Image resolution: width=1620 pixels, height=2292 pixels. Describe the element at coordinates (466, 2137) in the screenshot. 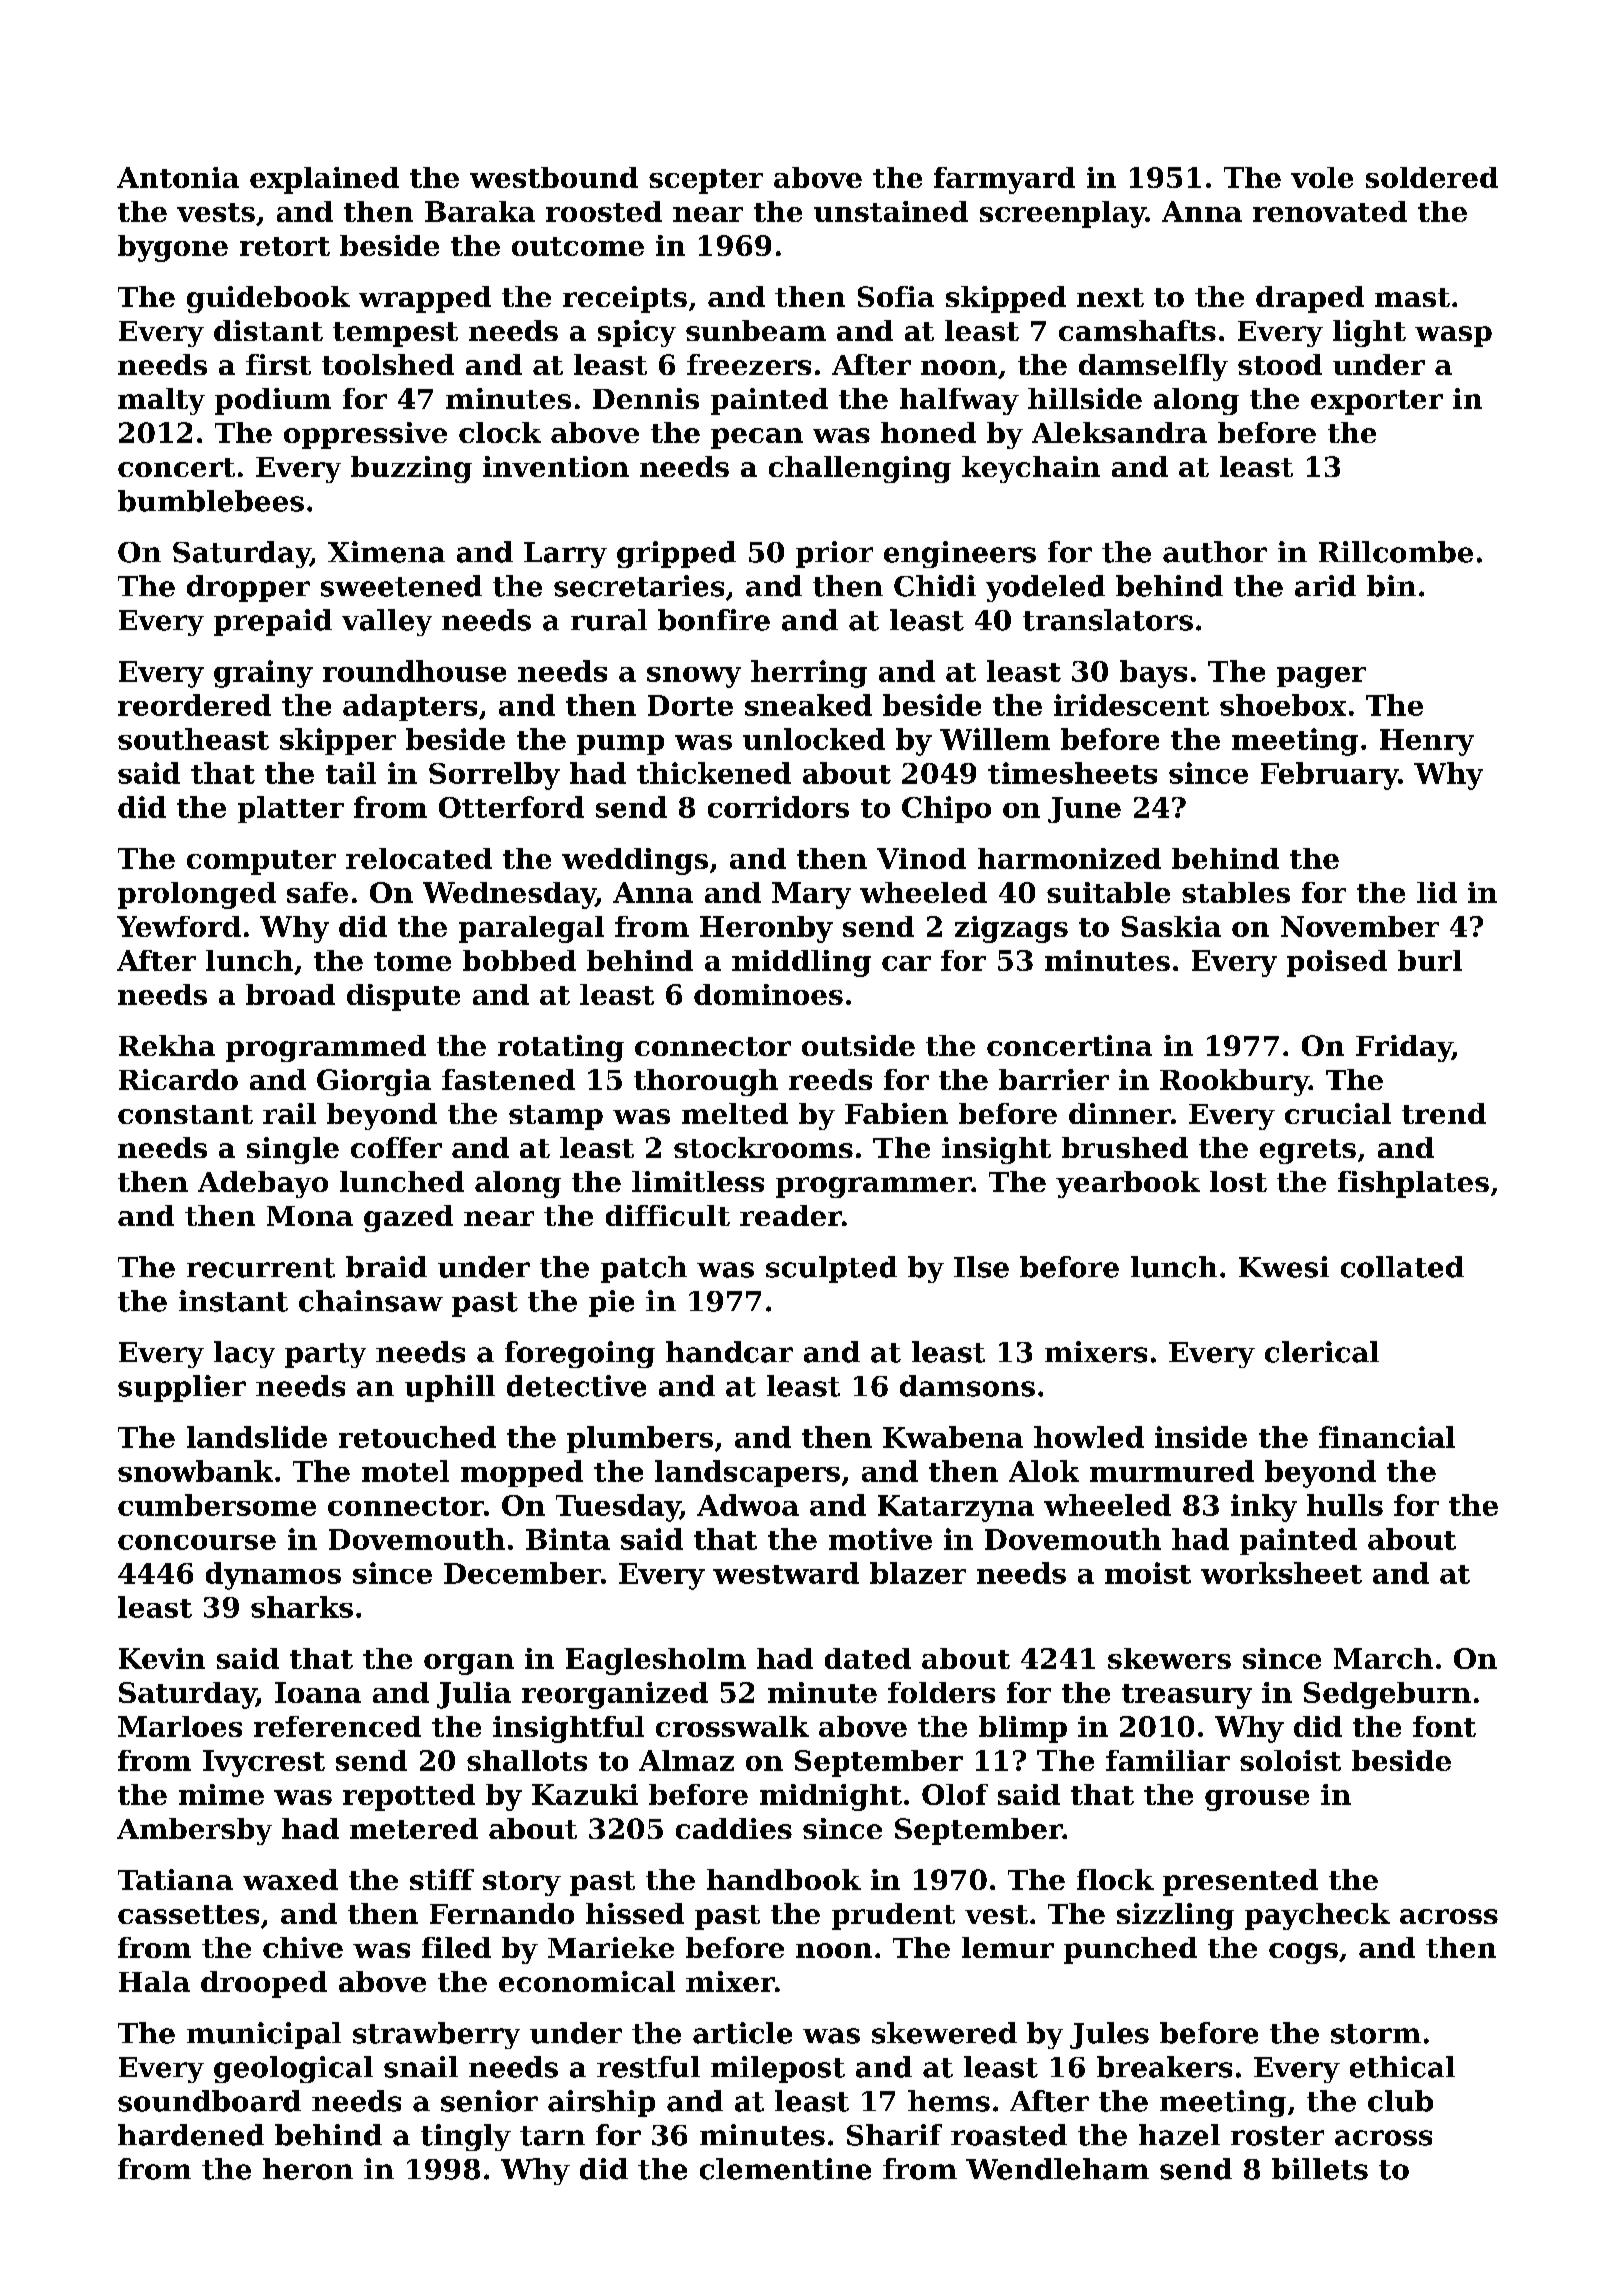

I see `tingly` at that location.
